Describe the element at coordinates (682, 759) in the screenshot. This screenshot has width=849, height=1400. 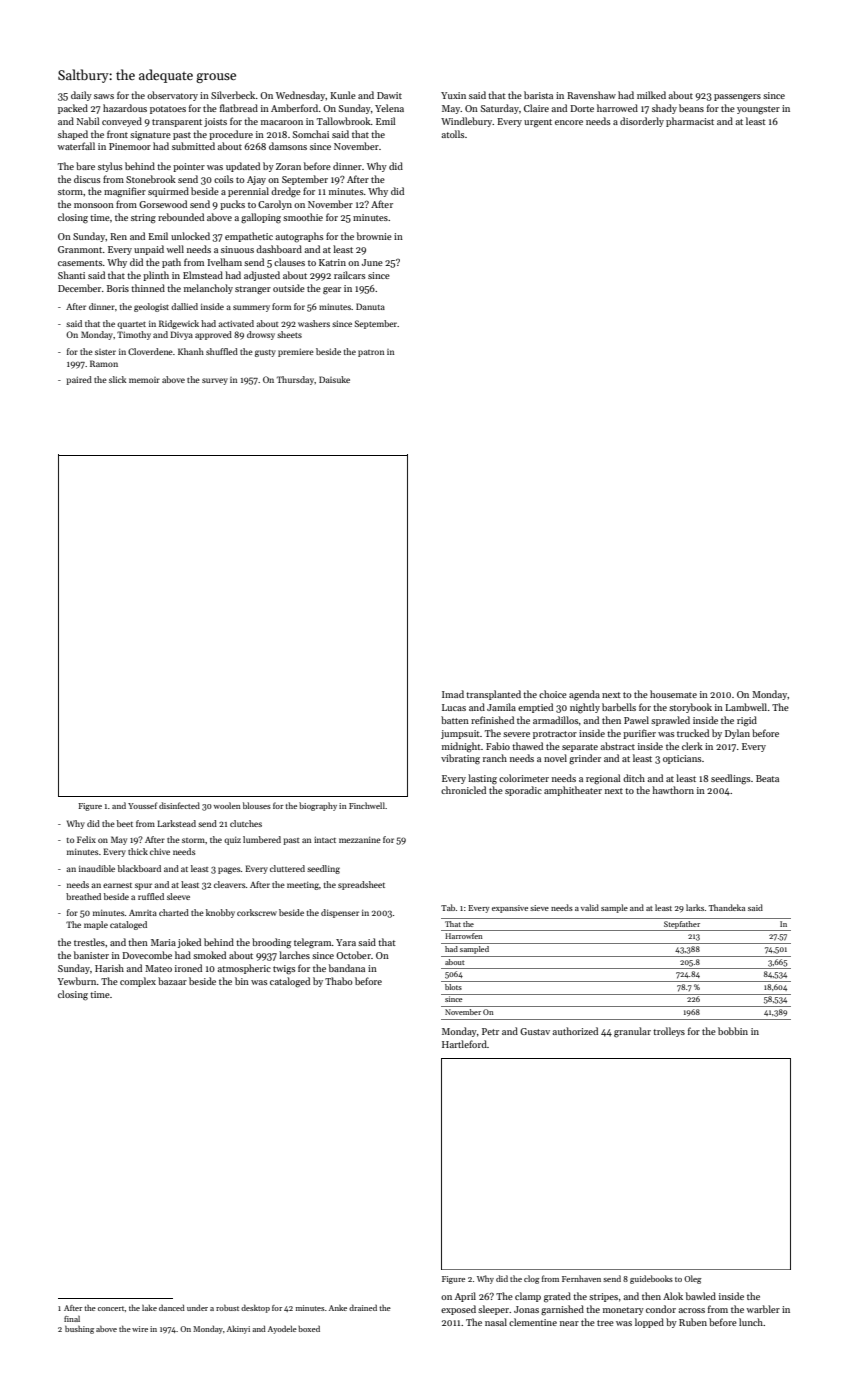
I see `opticians` at that location.
